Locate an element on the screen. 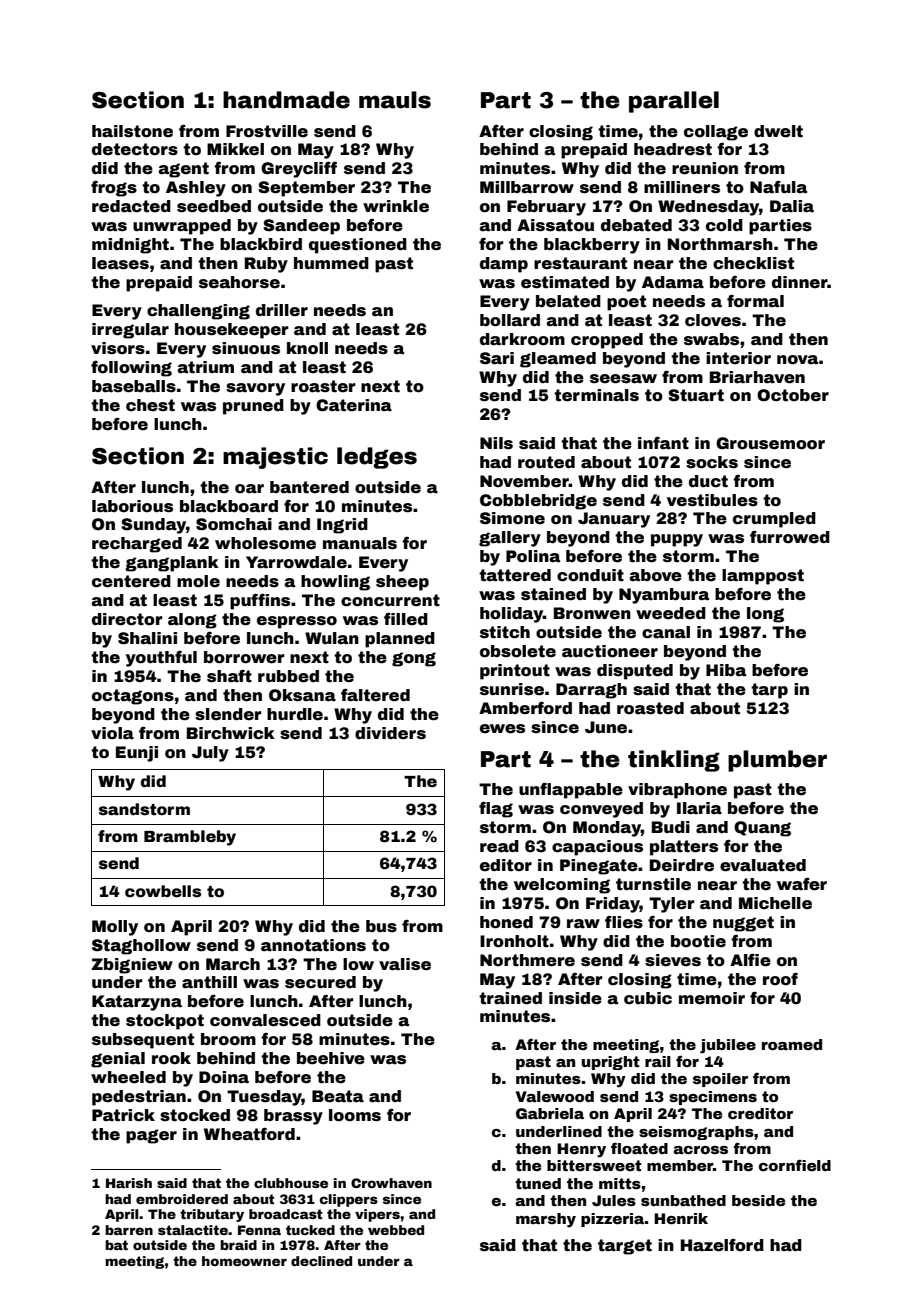 Image resolution: width=924 pixels, height=1308 pixels. laborious is located at coordinates (132, 506).
